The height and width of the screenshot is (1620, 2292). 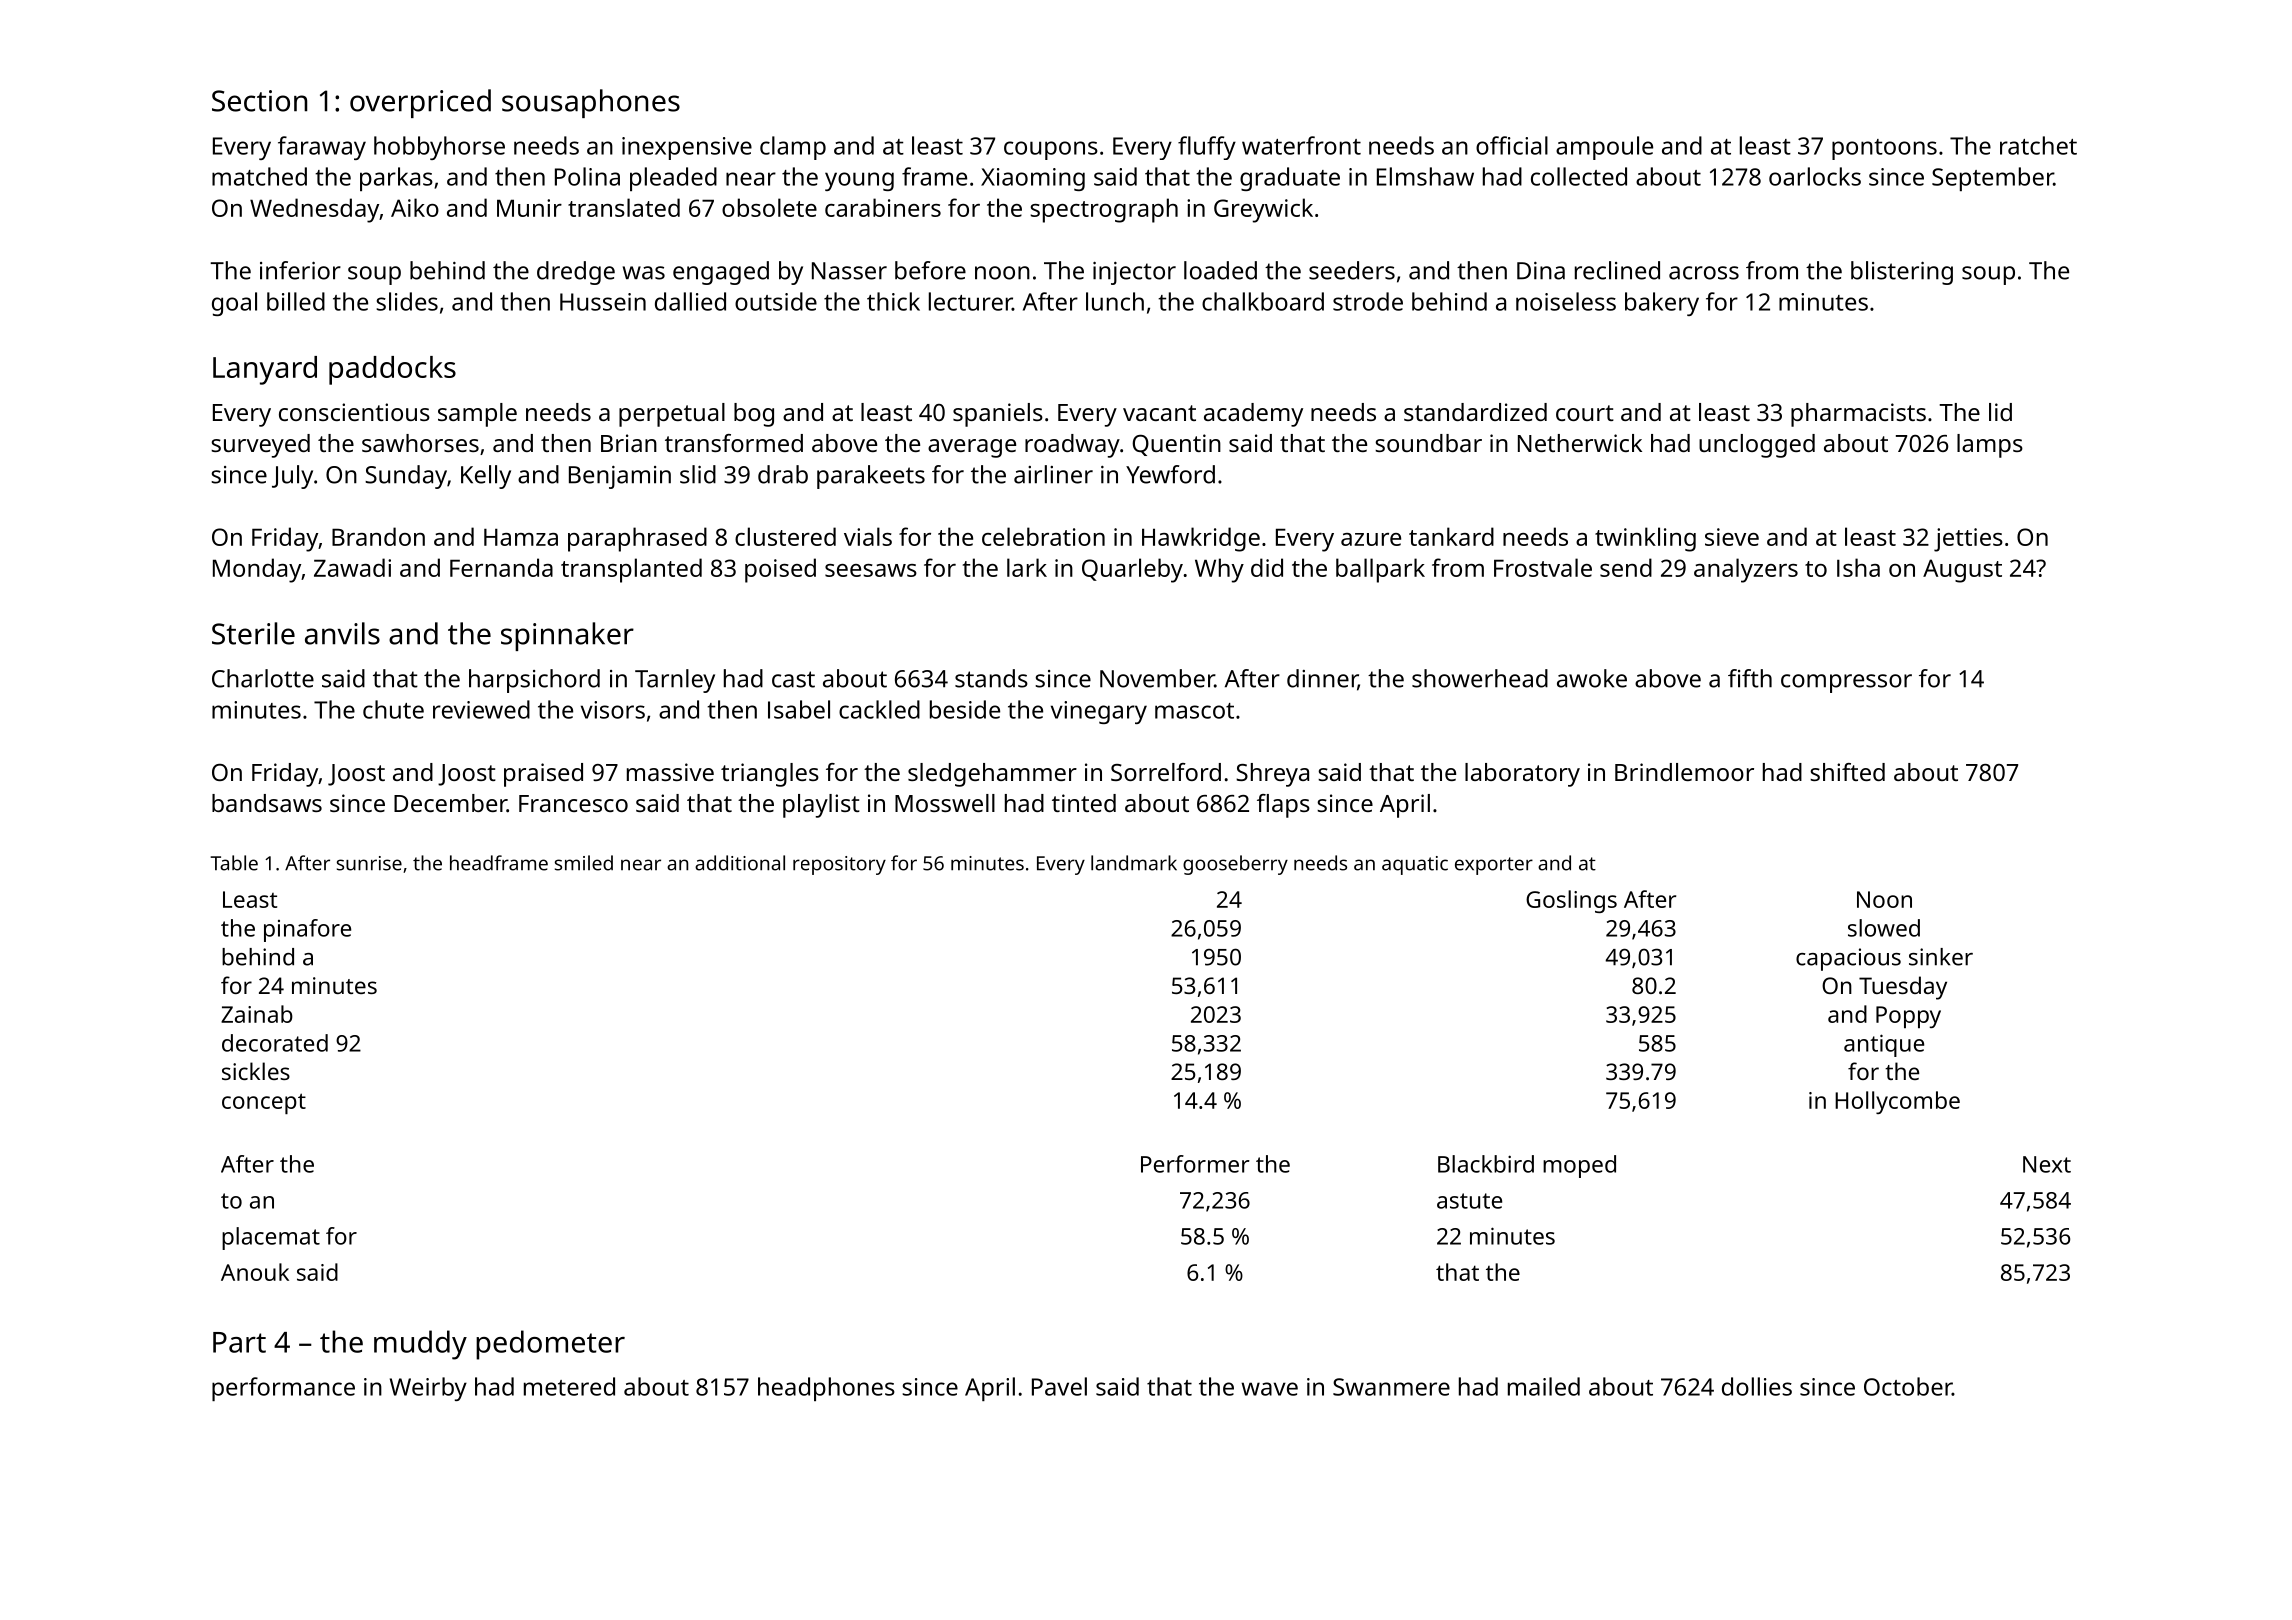 What do you see at coordinates (1884, 149) in the screenshot?
I see `pontoons` at bounding box center [1884, 149].
